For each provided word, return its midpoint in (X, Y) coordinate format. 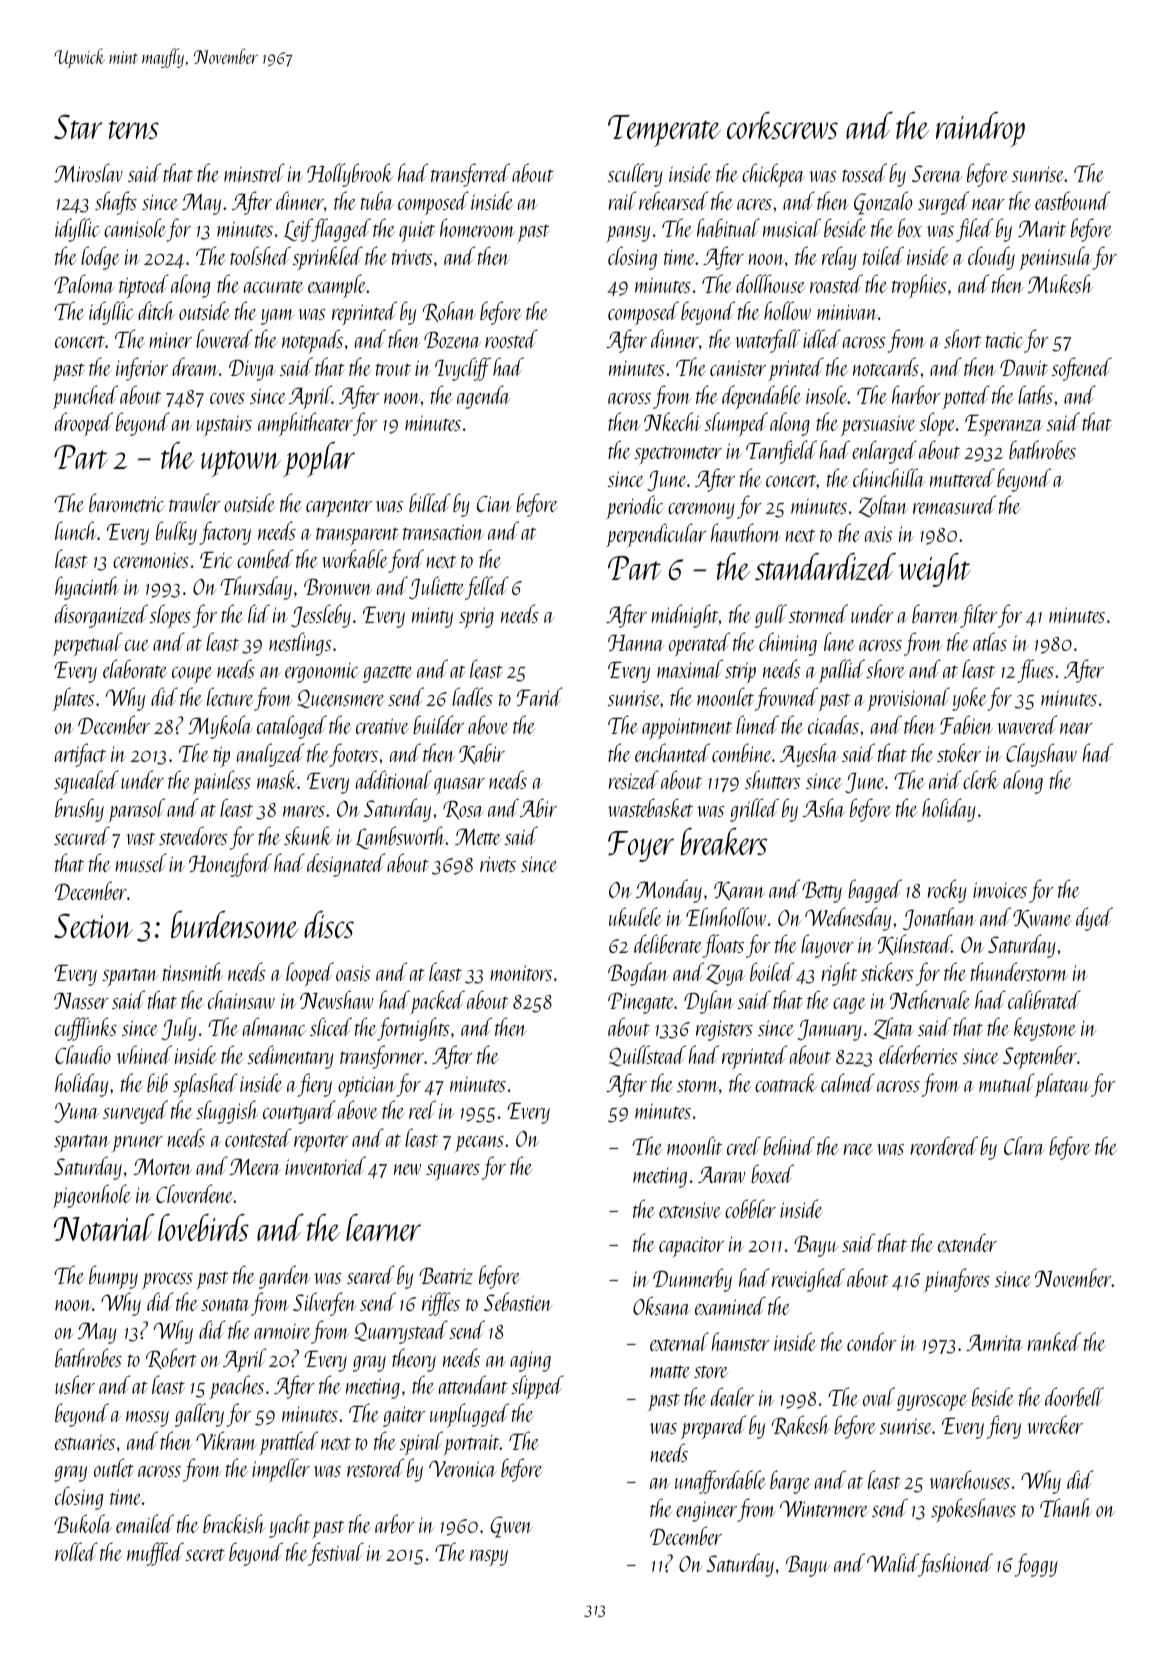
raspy (489, 1558)
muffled (155, 1554)
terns (134, 129)
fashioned (956, 1565)
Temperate (664, 131)
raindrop (980, 129)
